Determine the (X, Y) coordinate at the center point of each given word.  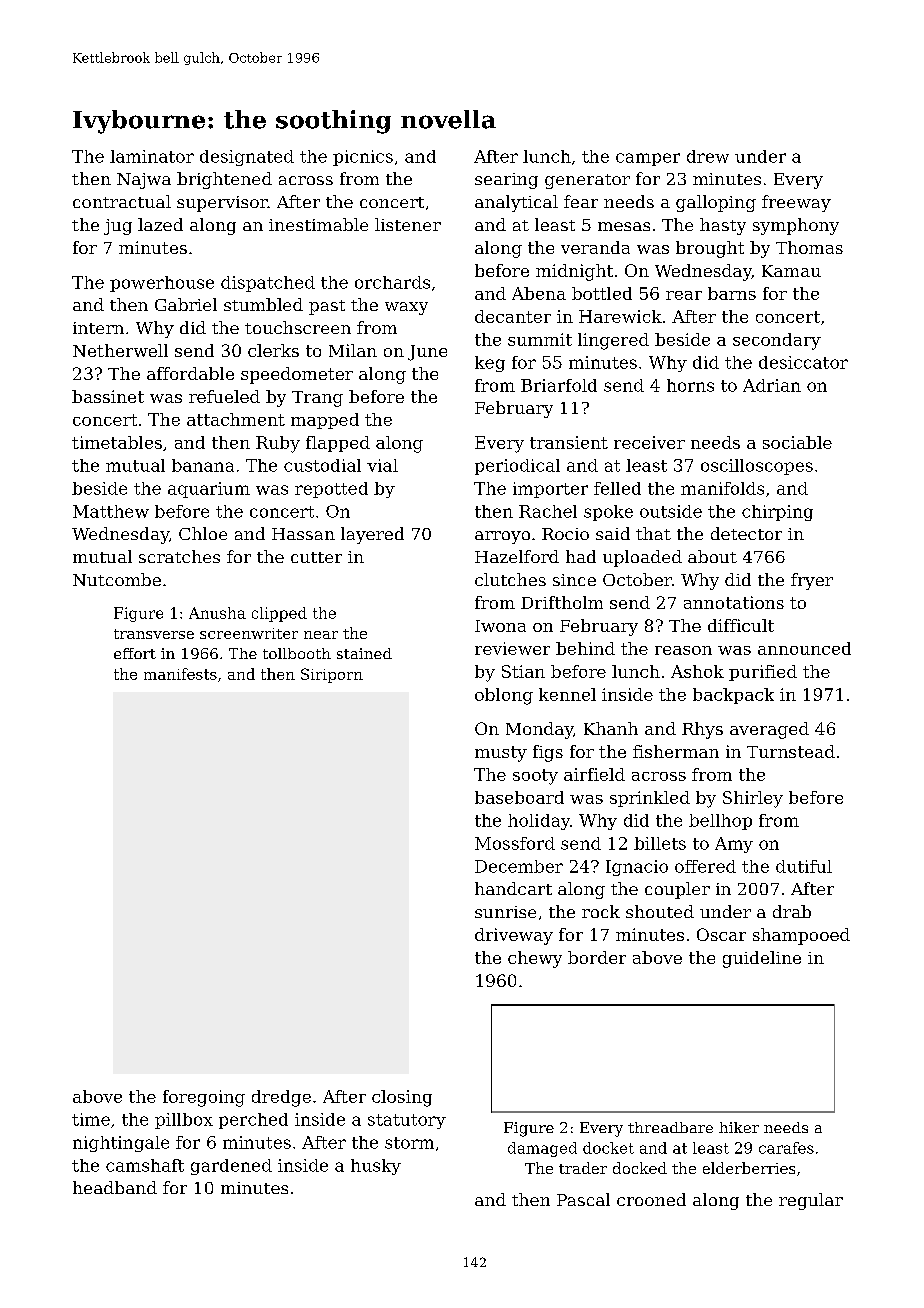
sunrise (505, 912)
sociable (797, 442)
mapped (325, 421)
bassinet (108, 396)
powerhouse (162, 284)
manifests (180, 674)
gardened (231, 1167)
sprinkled (650, 799)
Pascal (583, 1199)
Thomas (809, 247)
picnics (363, 158)
